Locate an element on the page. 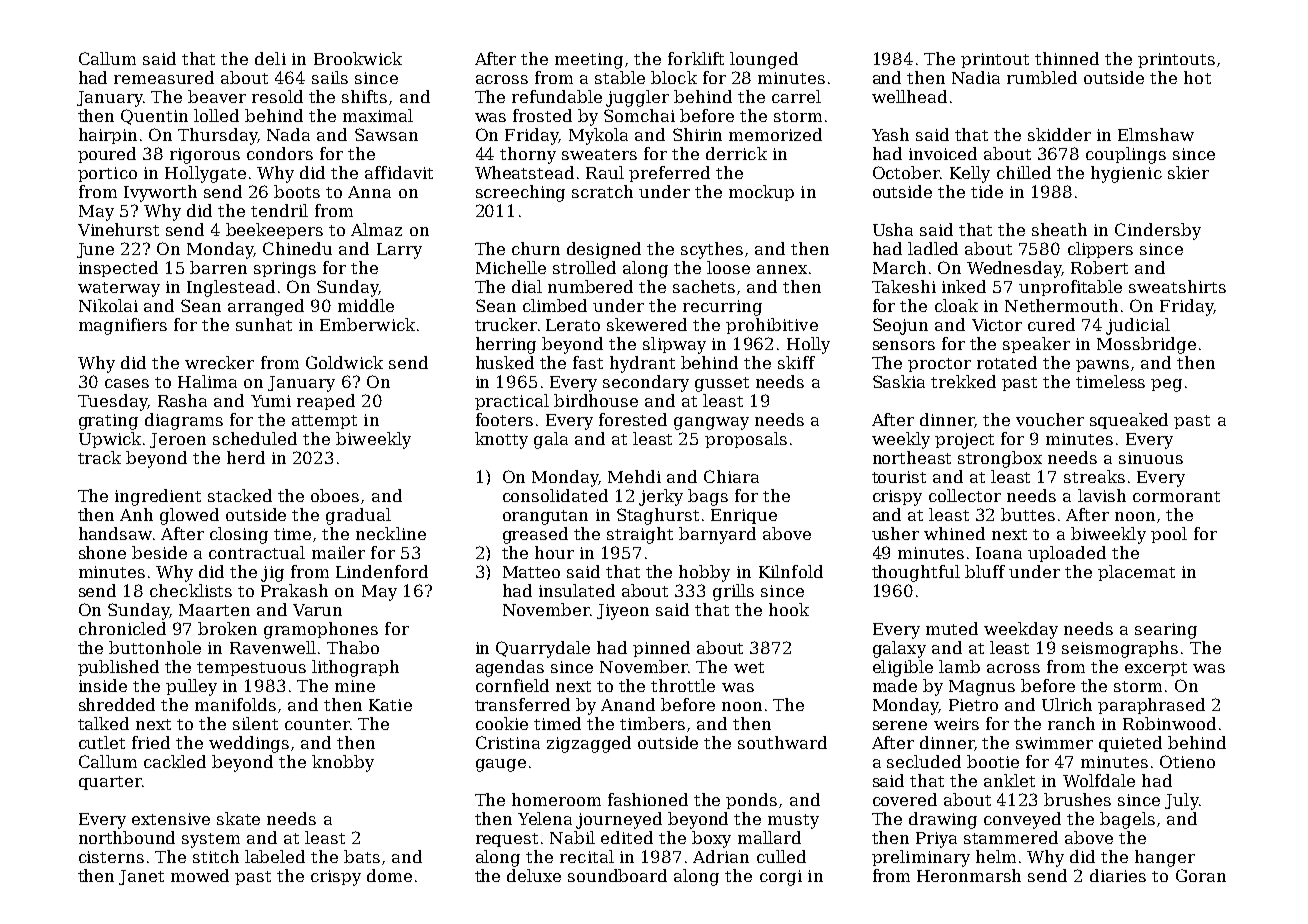  affidavit is located at coordinates (399, 172).
